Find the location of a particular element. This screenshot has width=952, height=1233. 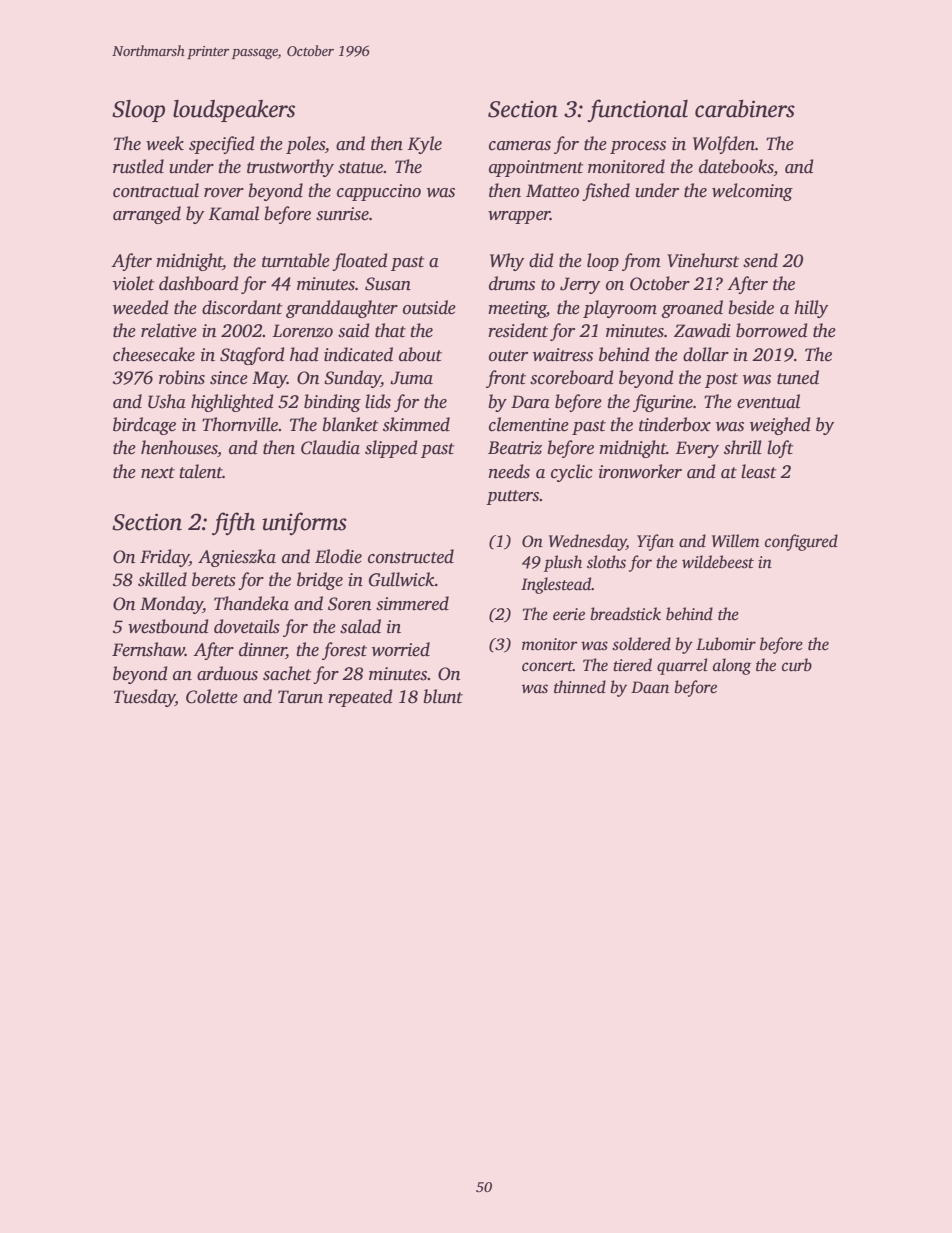

granddaughter is located at coordinates (342, 309).
